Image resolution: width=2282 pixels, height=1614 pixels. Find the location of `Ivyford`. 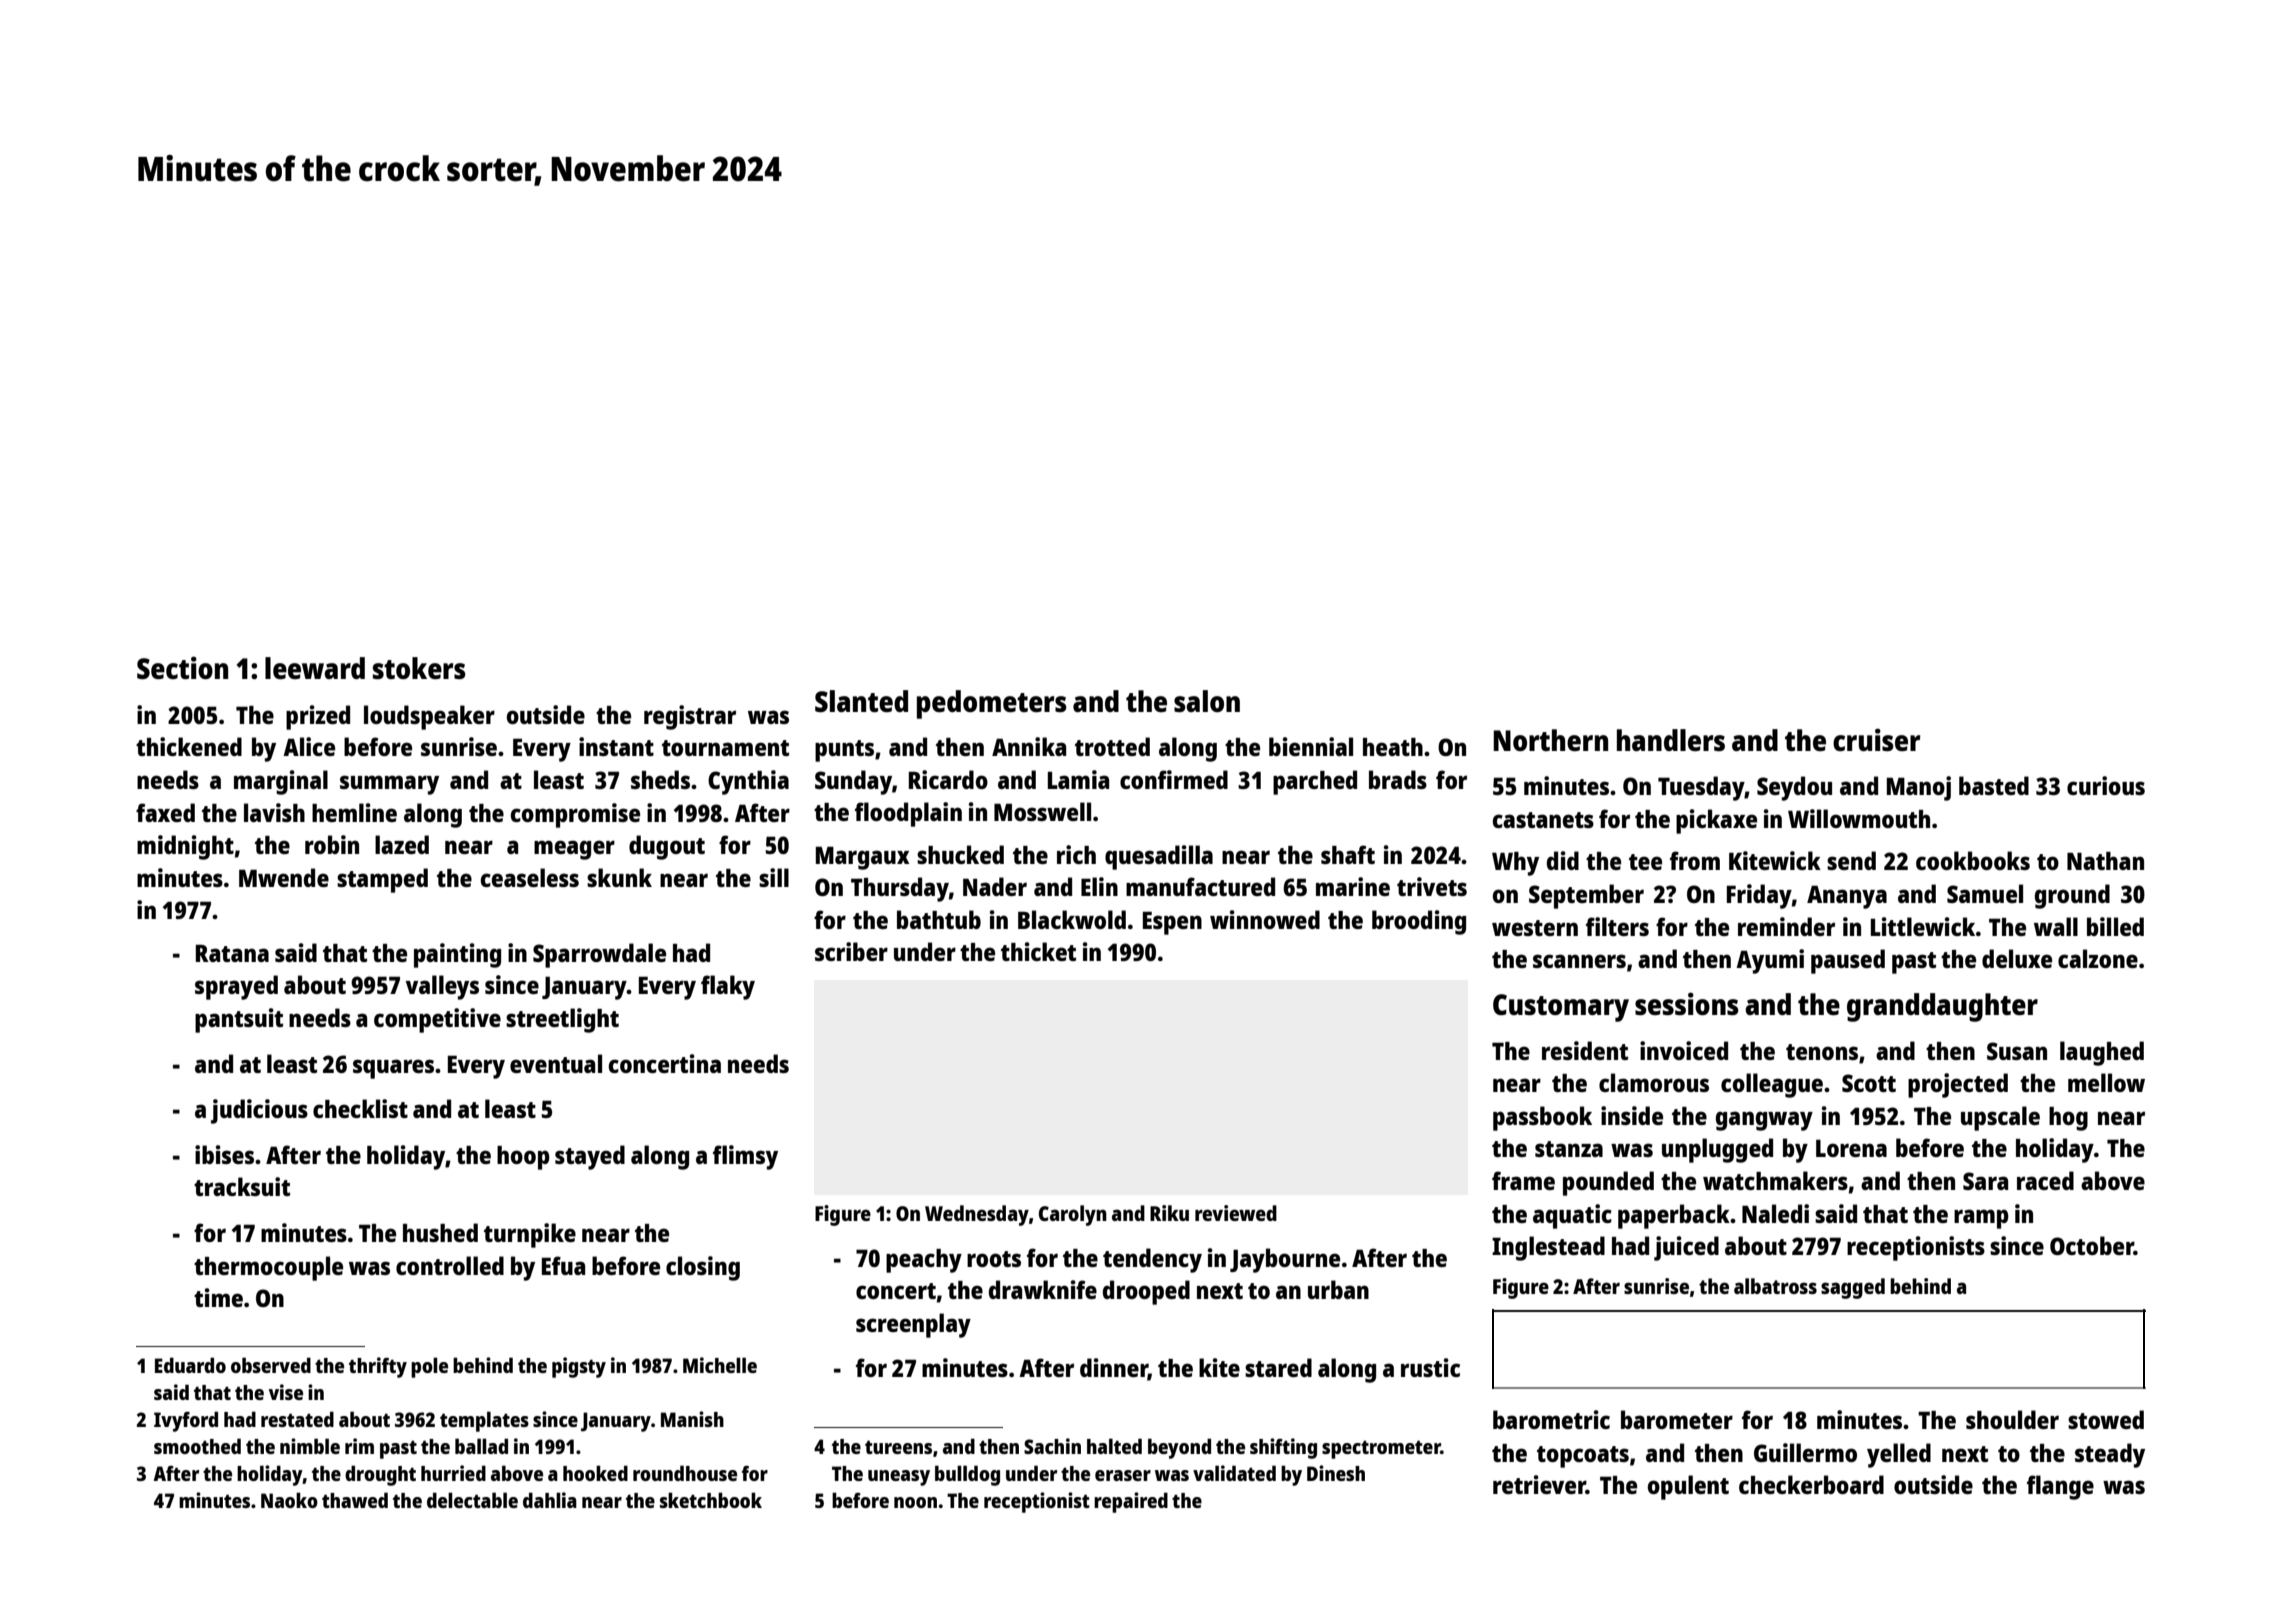

Ivyford is located at coordinates (186, 1421).
